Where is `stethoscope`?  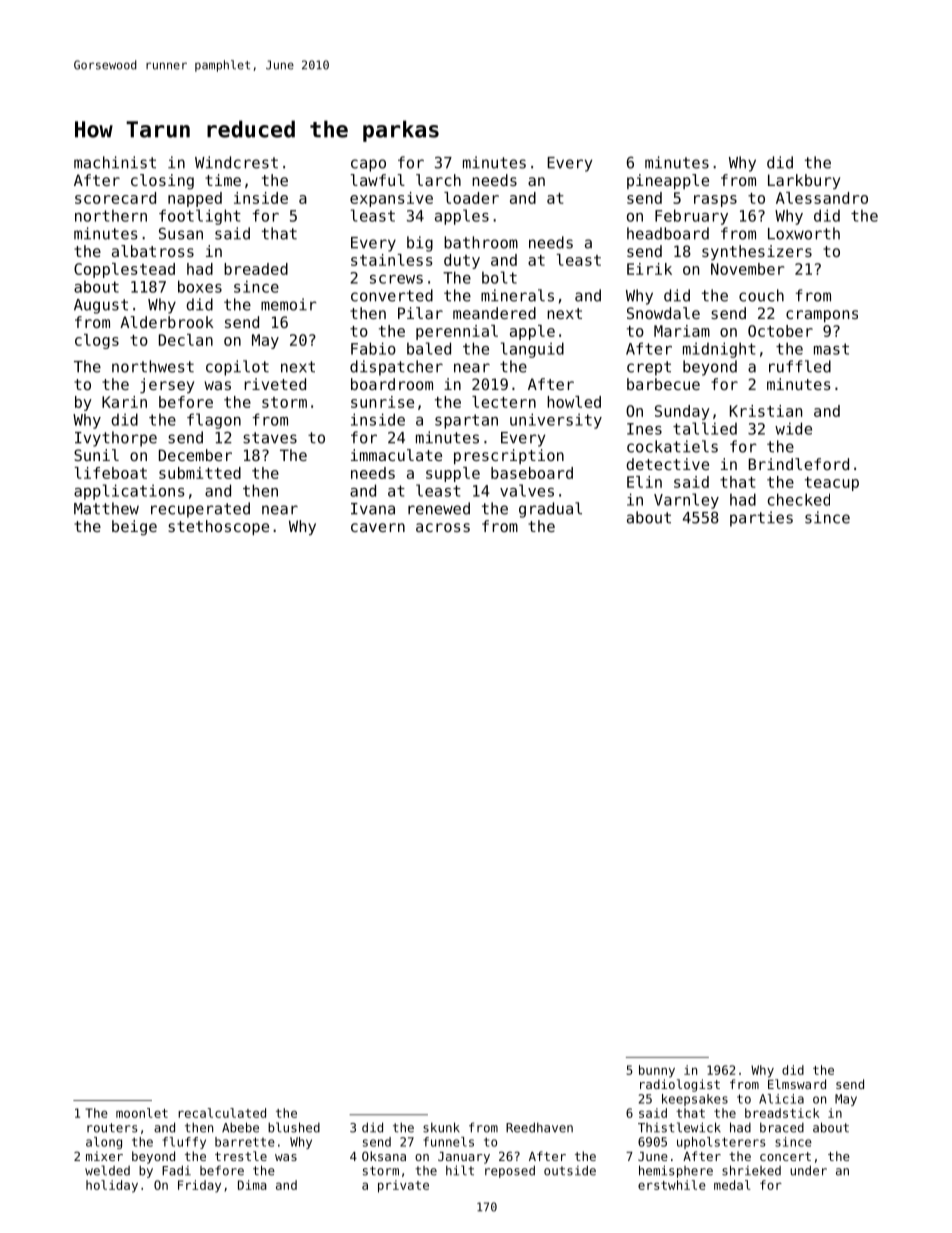 stethoscope is located at coordinates (218, 527).
